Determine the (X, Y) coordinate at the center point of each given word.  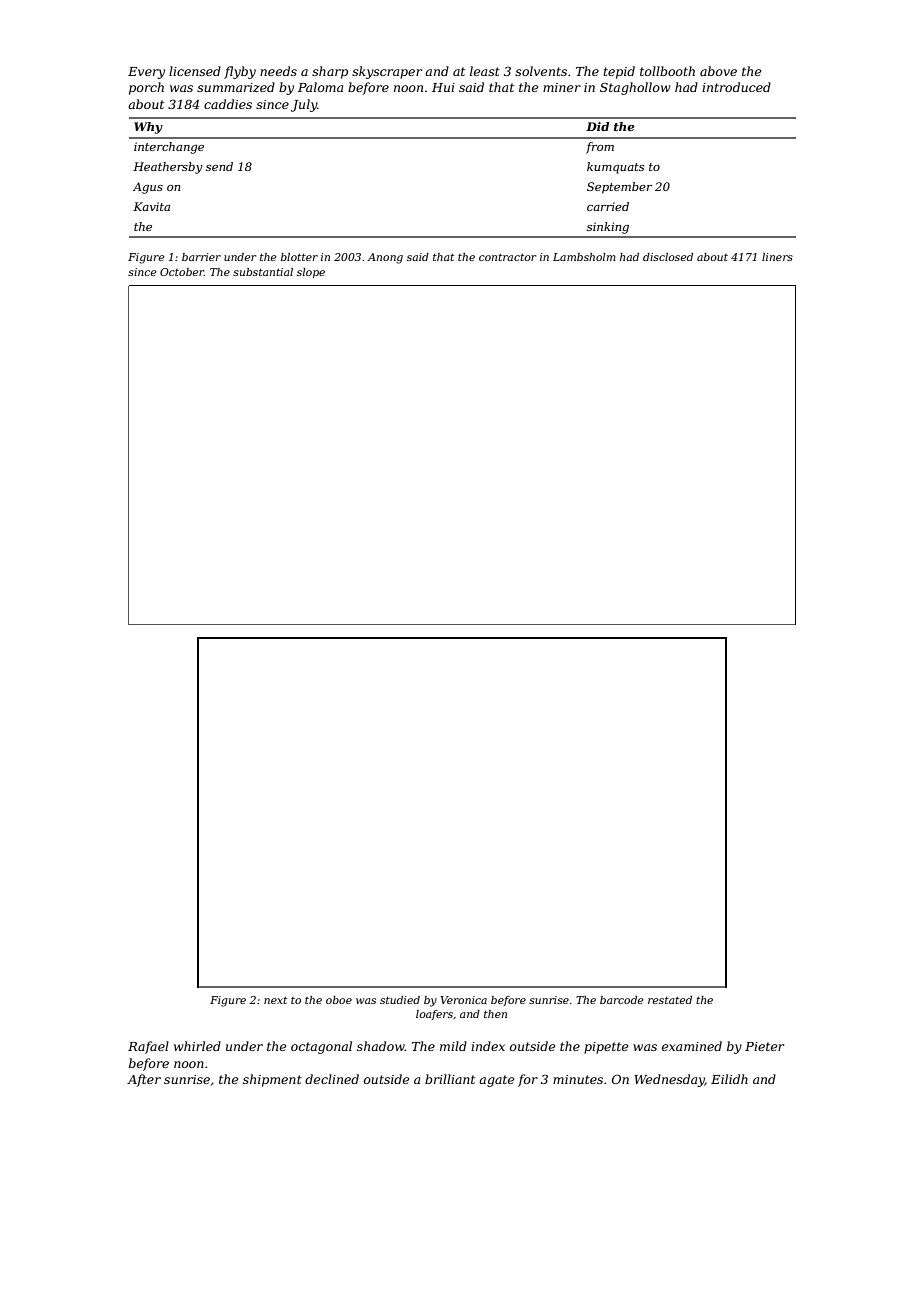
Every (146, 73)
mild (453, 1046)
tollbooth (667, 71)
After (144, 1080)
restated (670, 1000)
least (485, 71)
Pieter (764, 1046)
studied (400, 1000)
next (275, 1000)
